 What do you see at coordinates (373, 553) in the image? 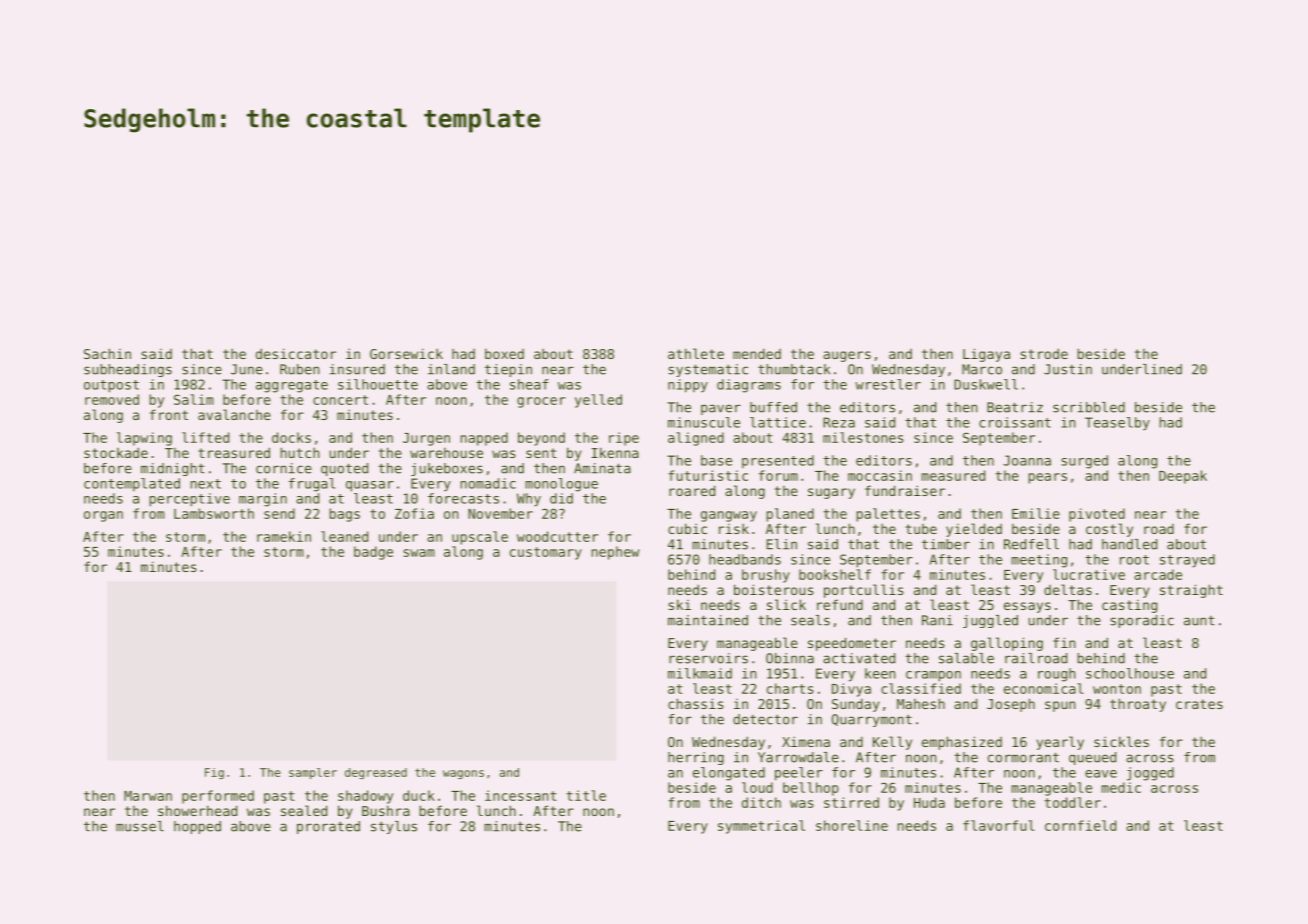
I see `badge` at bounding box center [373, 553].
